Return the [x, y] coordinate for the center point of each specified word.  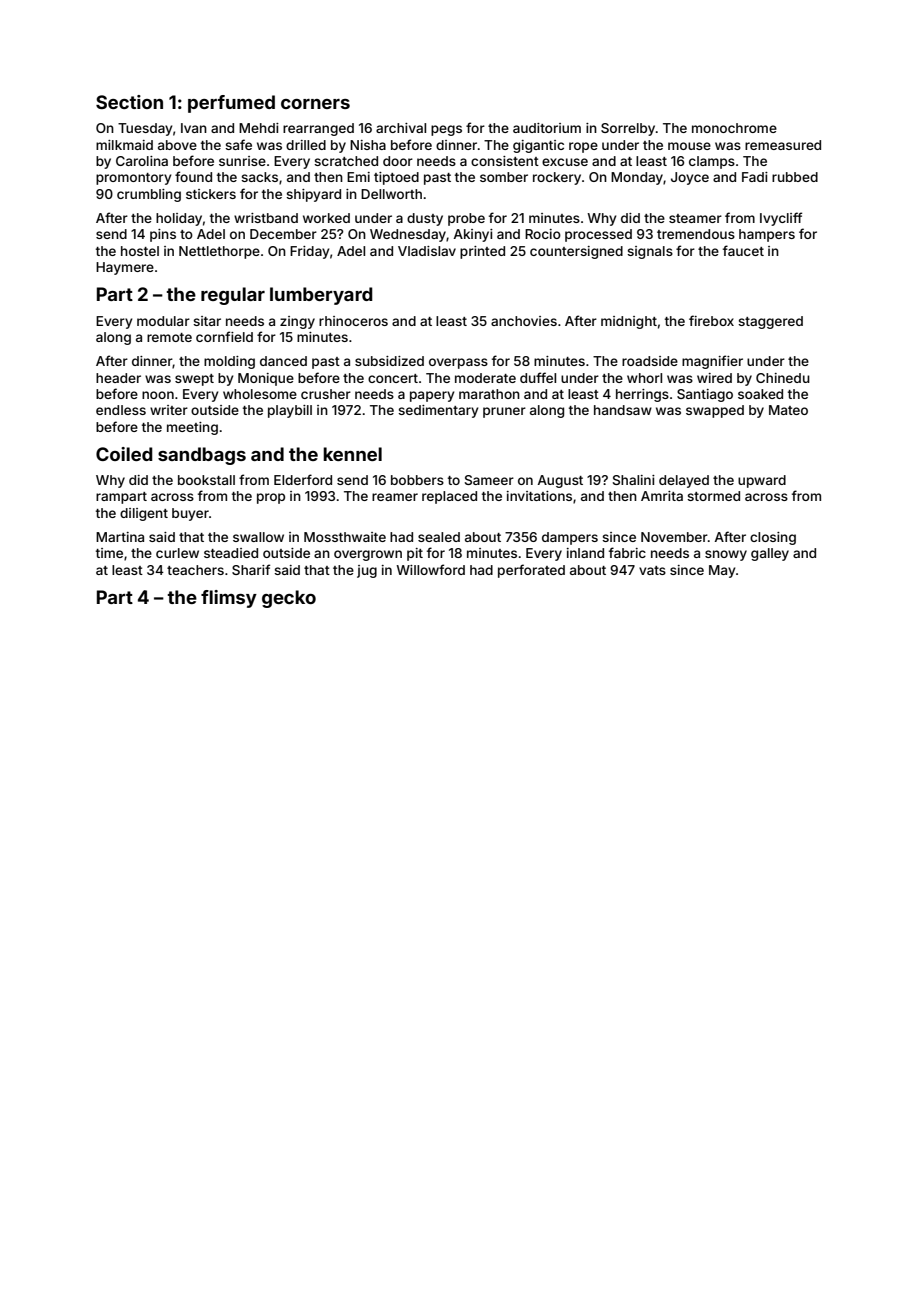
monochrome [734, 128]
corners [315, 104]
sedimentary [438, 411]
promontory [134, 179]
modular [163, 321]
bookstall [206, 480]
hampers [767, 235]
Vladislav [427, 251]
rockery [557, 178]
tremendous [696, 234]
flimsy [229, 599]
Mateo [788, 410]
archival [401, 128]
